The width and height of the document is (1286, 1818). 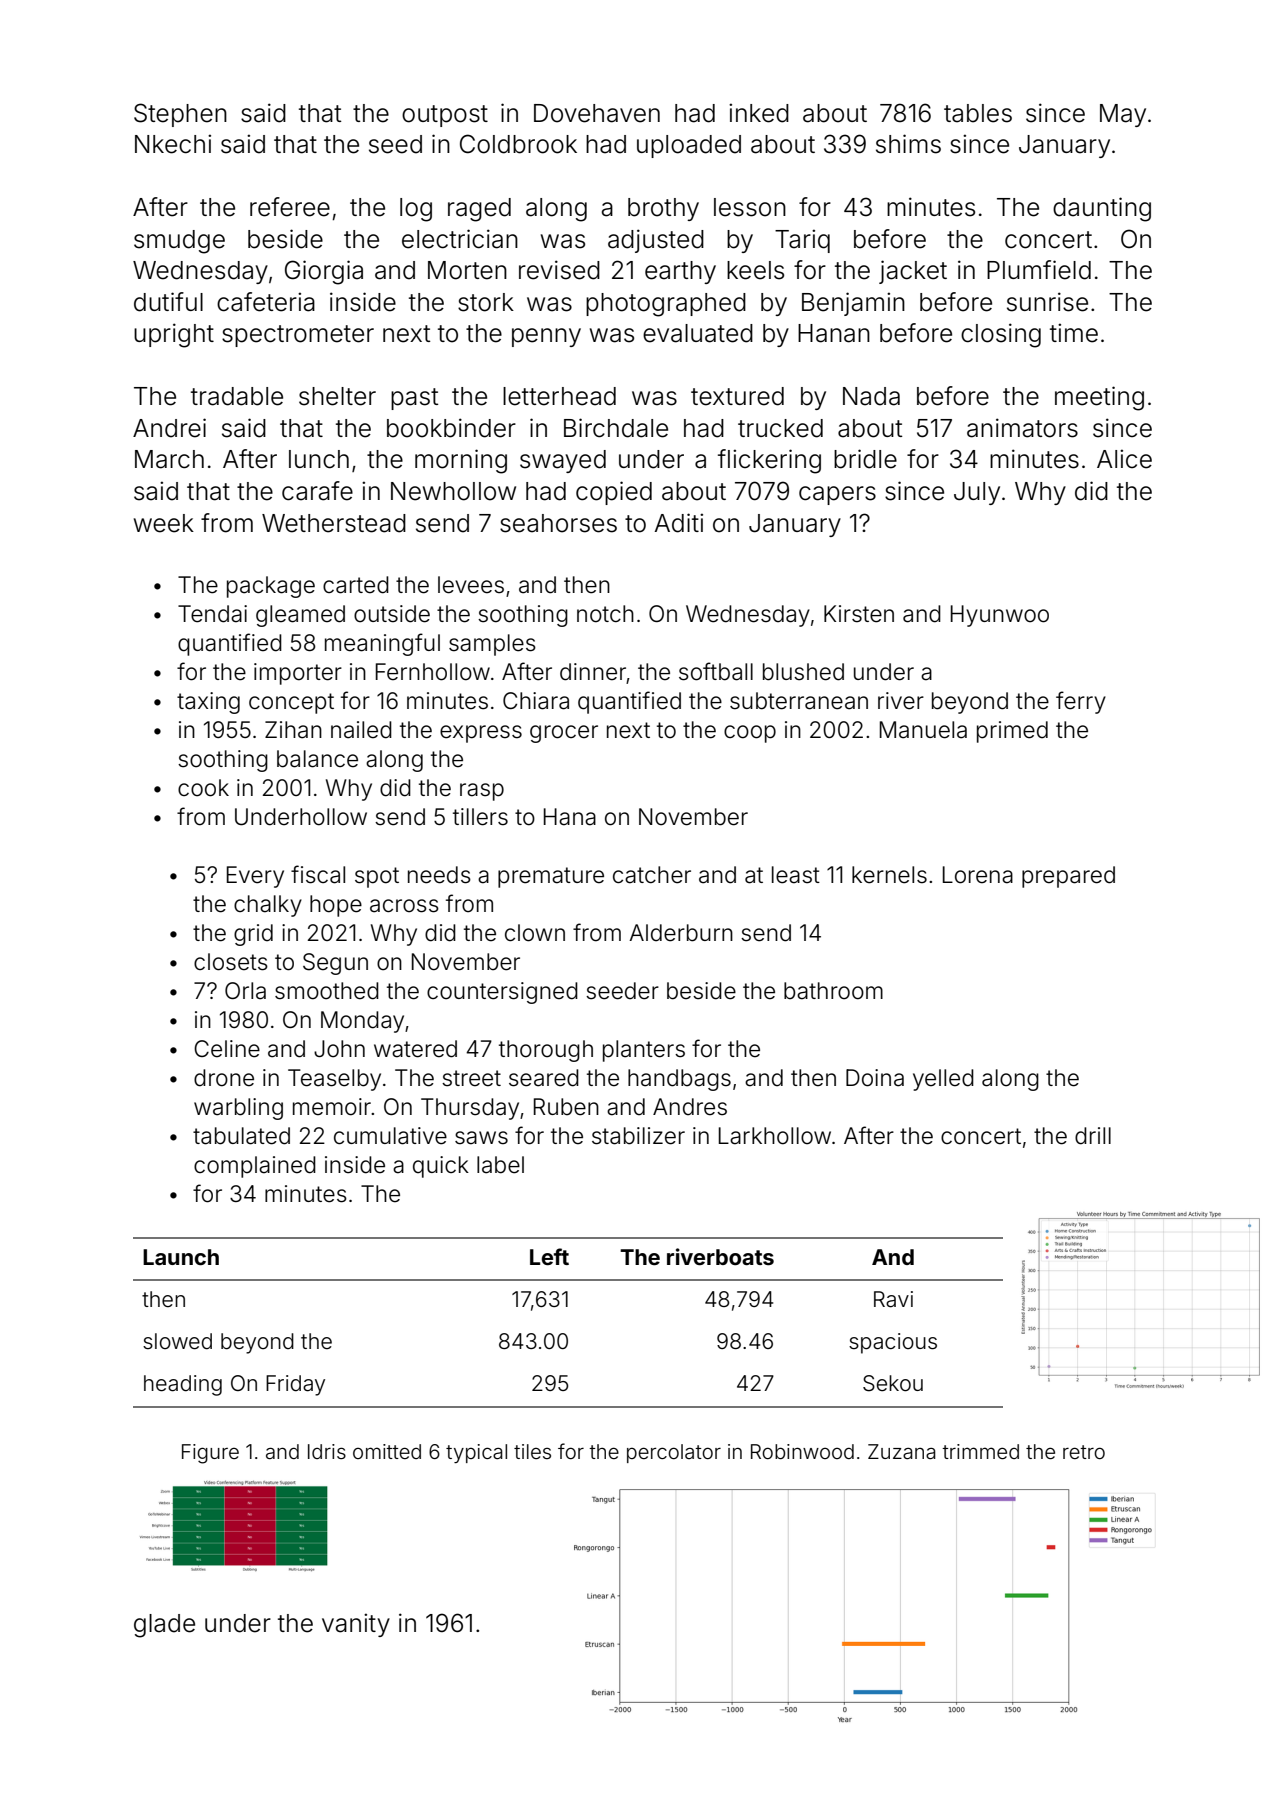 I want to click on photographed, so click(x=666, y=305).
